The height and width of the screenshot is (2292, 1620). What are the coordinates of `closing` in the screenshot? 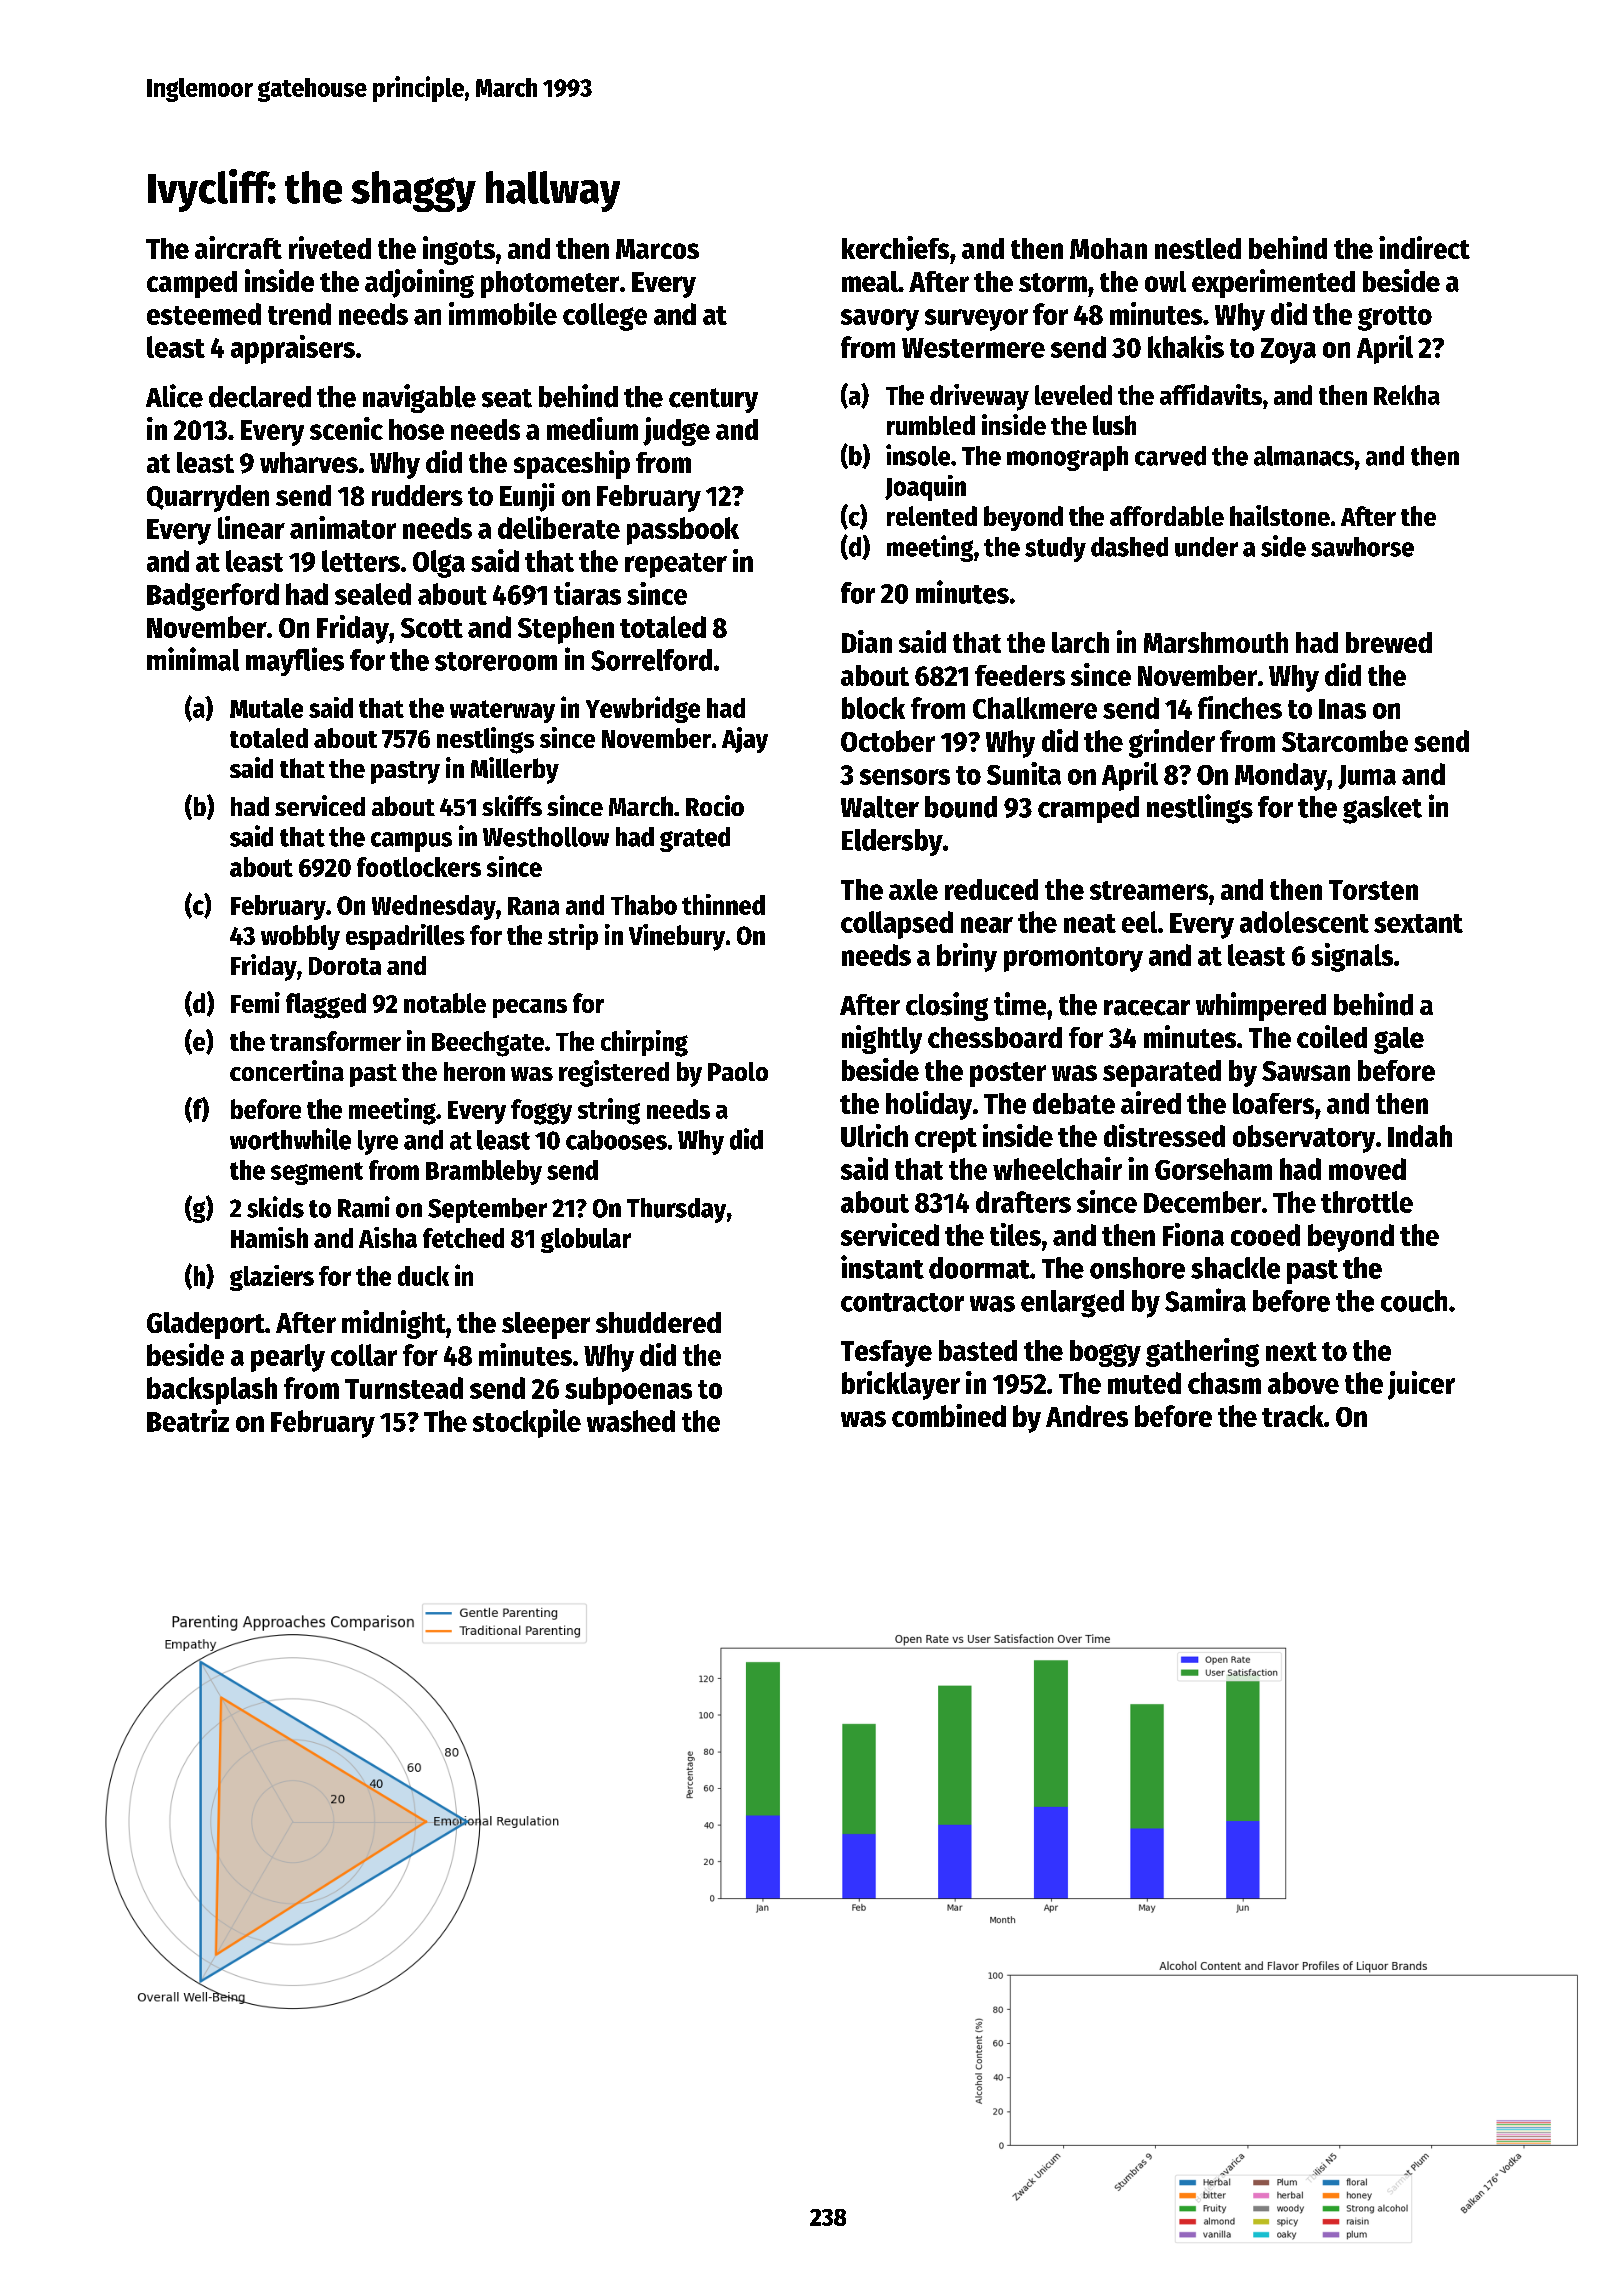 It's located at (947, 1006).
